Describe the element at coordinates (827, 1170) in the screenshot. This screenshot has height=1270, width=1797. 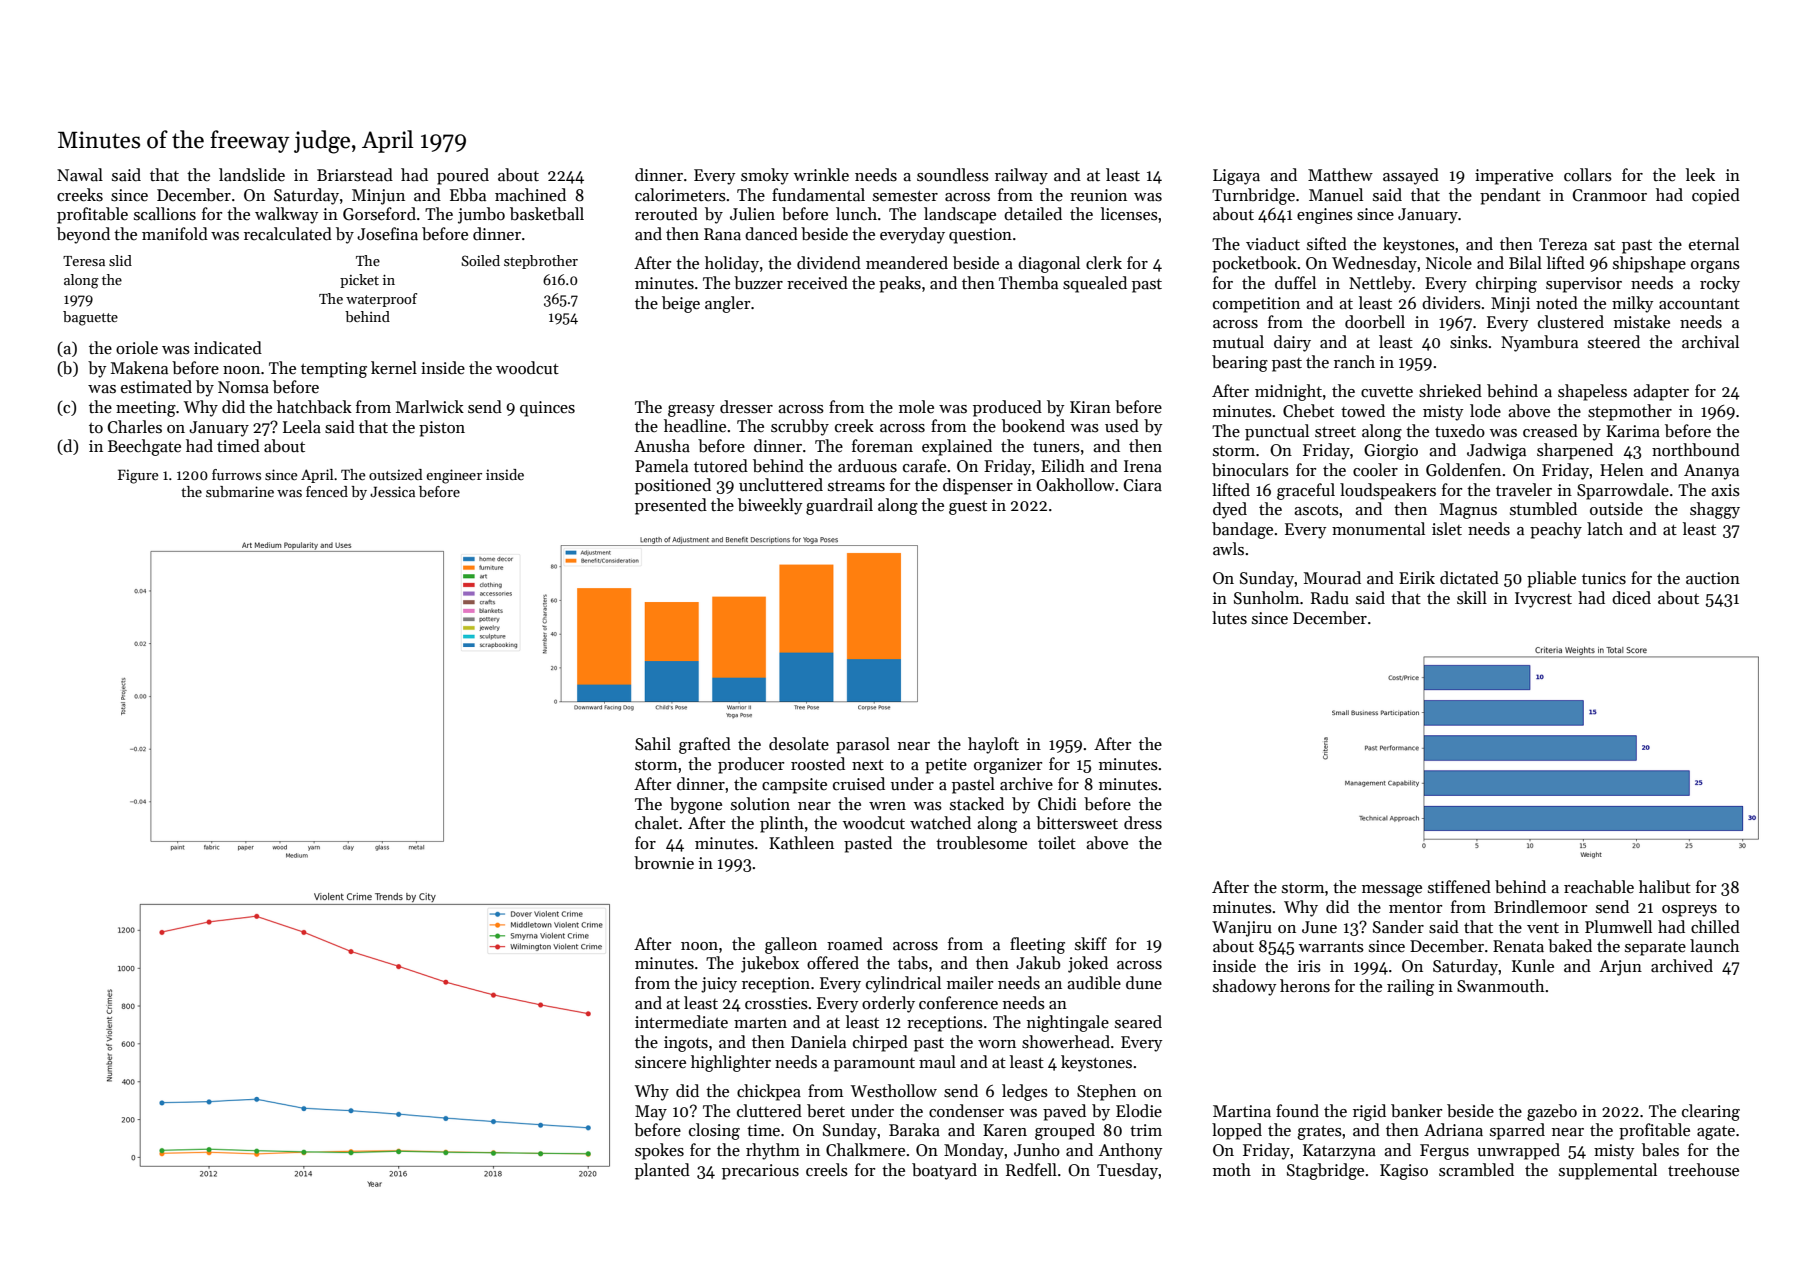
I see `creels` at that location.
